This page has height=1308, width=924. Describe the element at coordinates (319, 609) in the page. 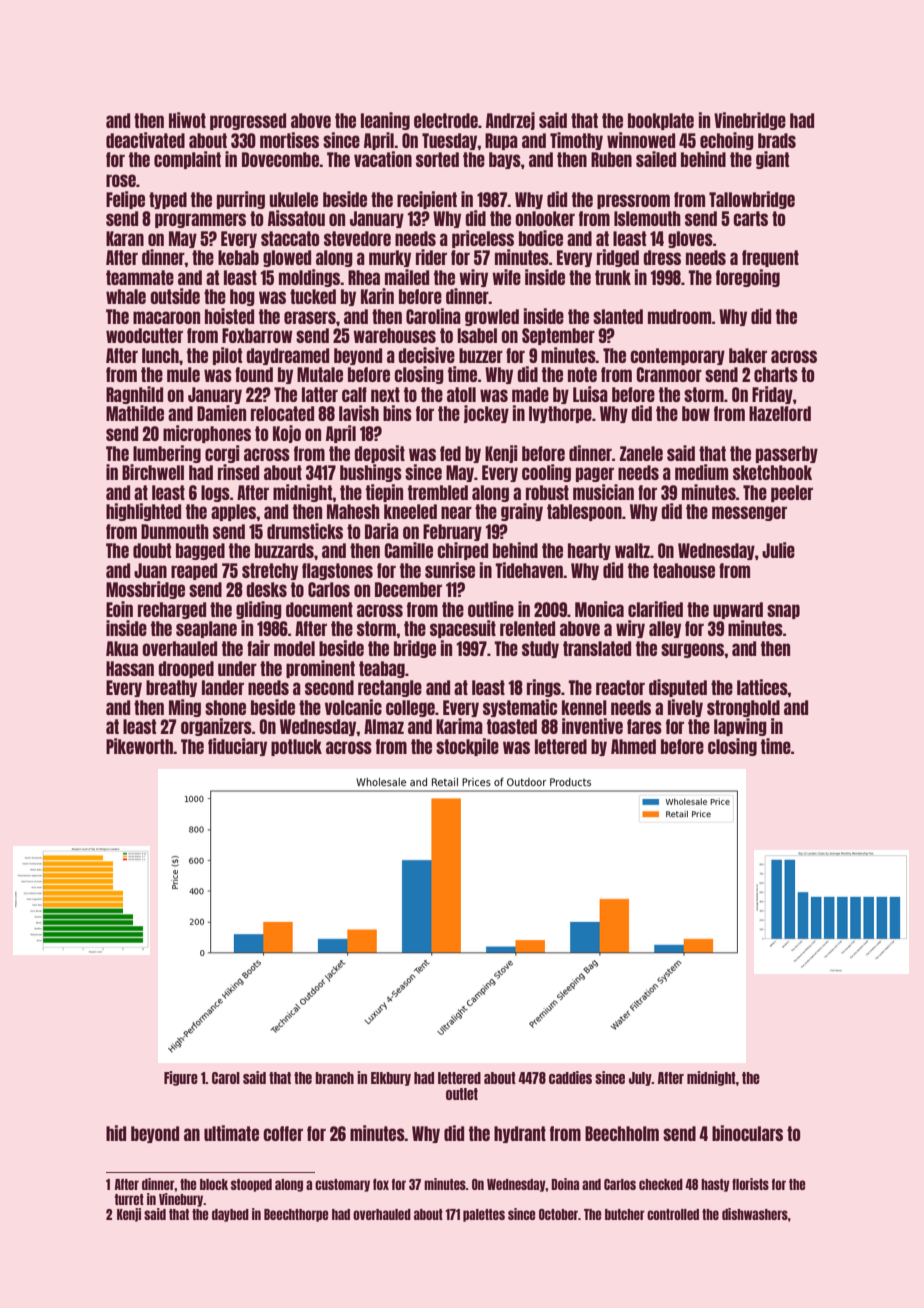

I see `document` at that location.
